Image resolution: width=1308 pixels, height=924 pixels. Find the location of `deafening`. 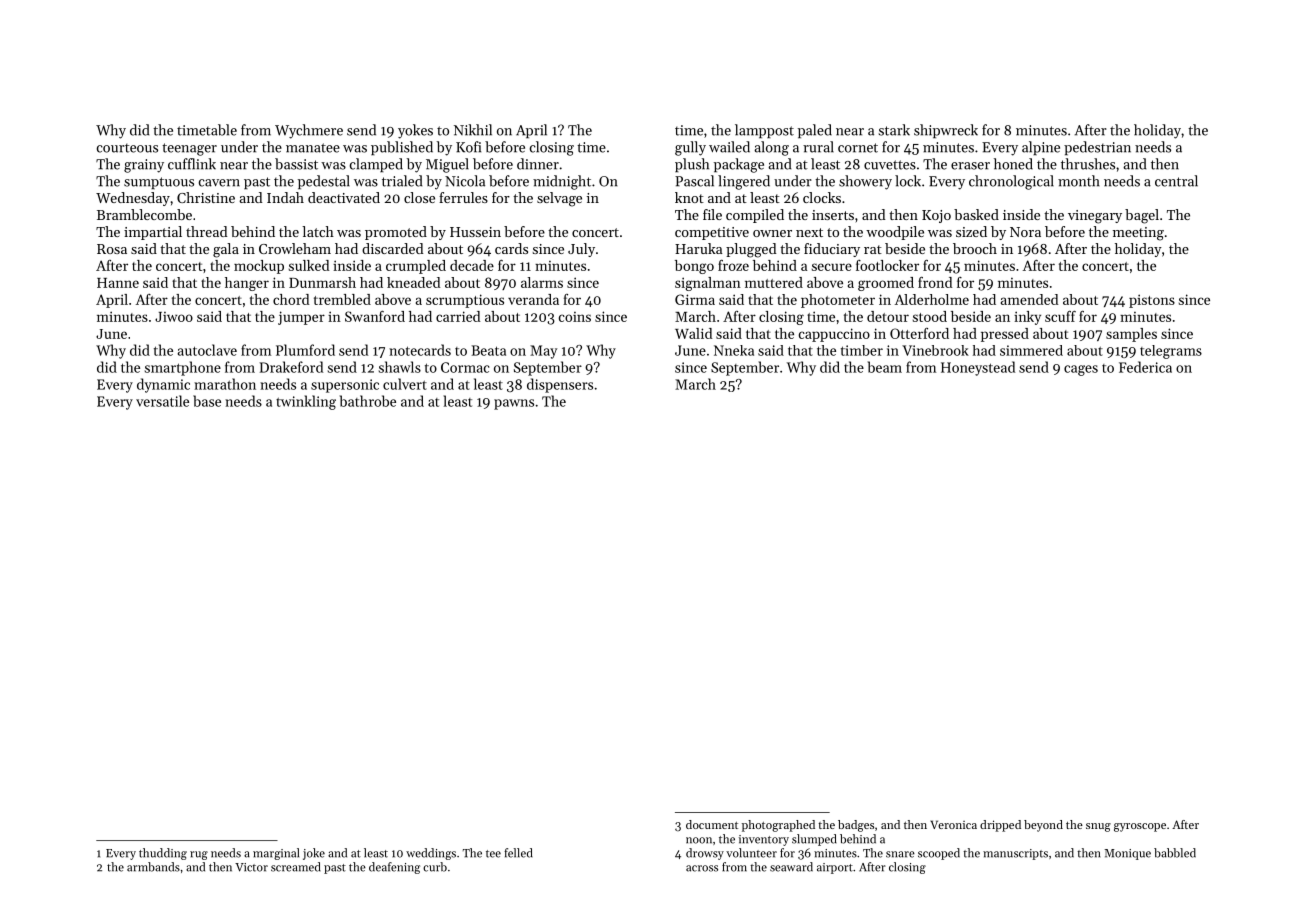

deafening is located at coordinates (394, 868).
